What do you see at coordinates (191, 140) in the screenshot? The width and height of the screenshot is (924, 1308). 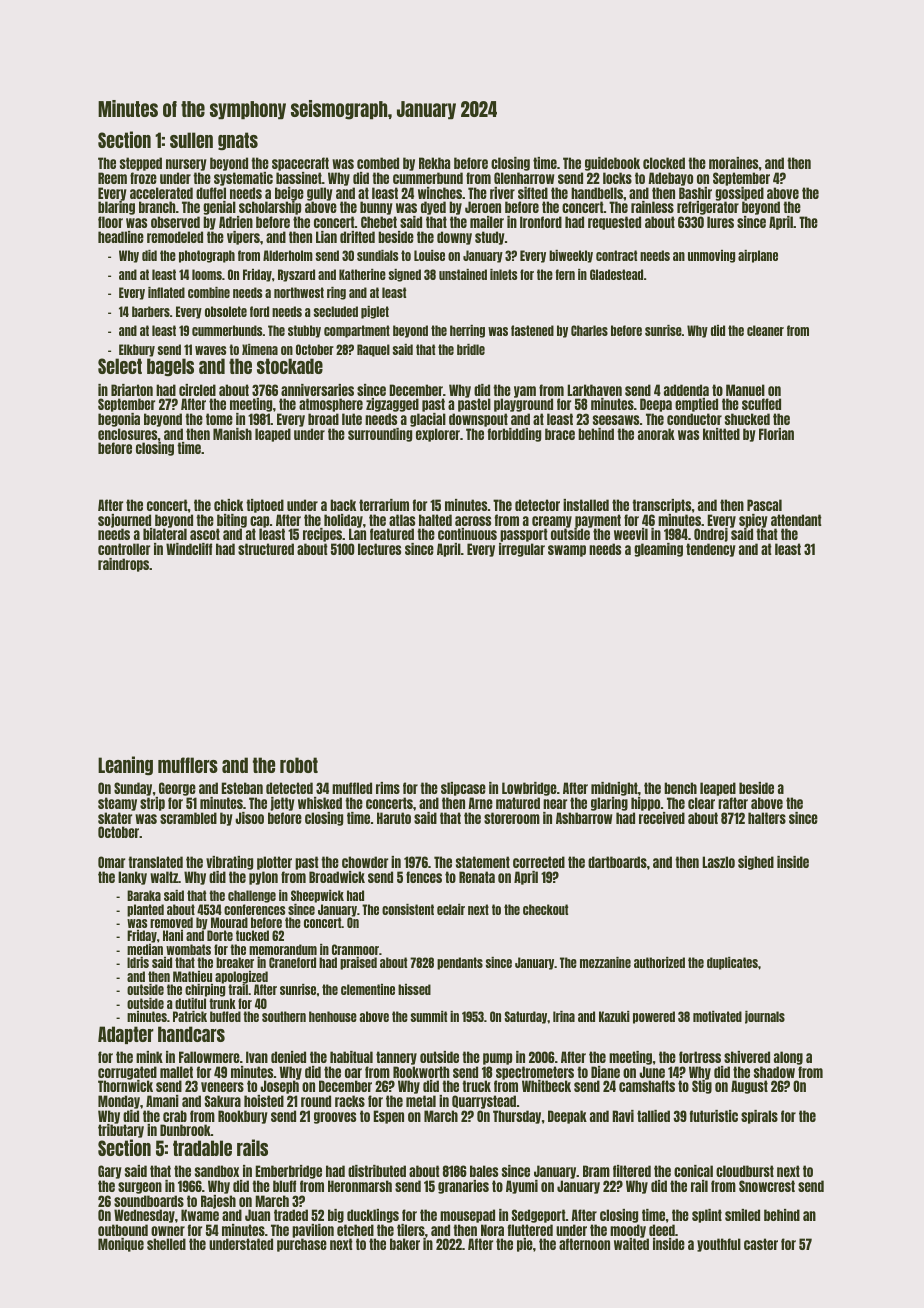 I see `sullen` at bounding box center [191, 140].
